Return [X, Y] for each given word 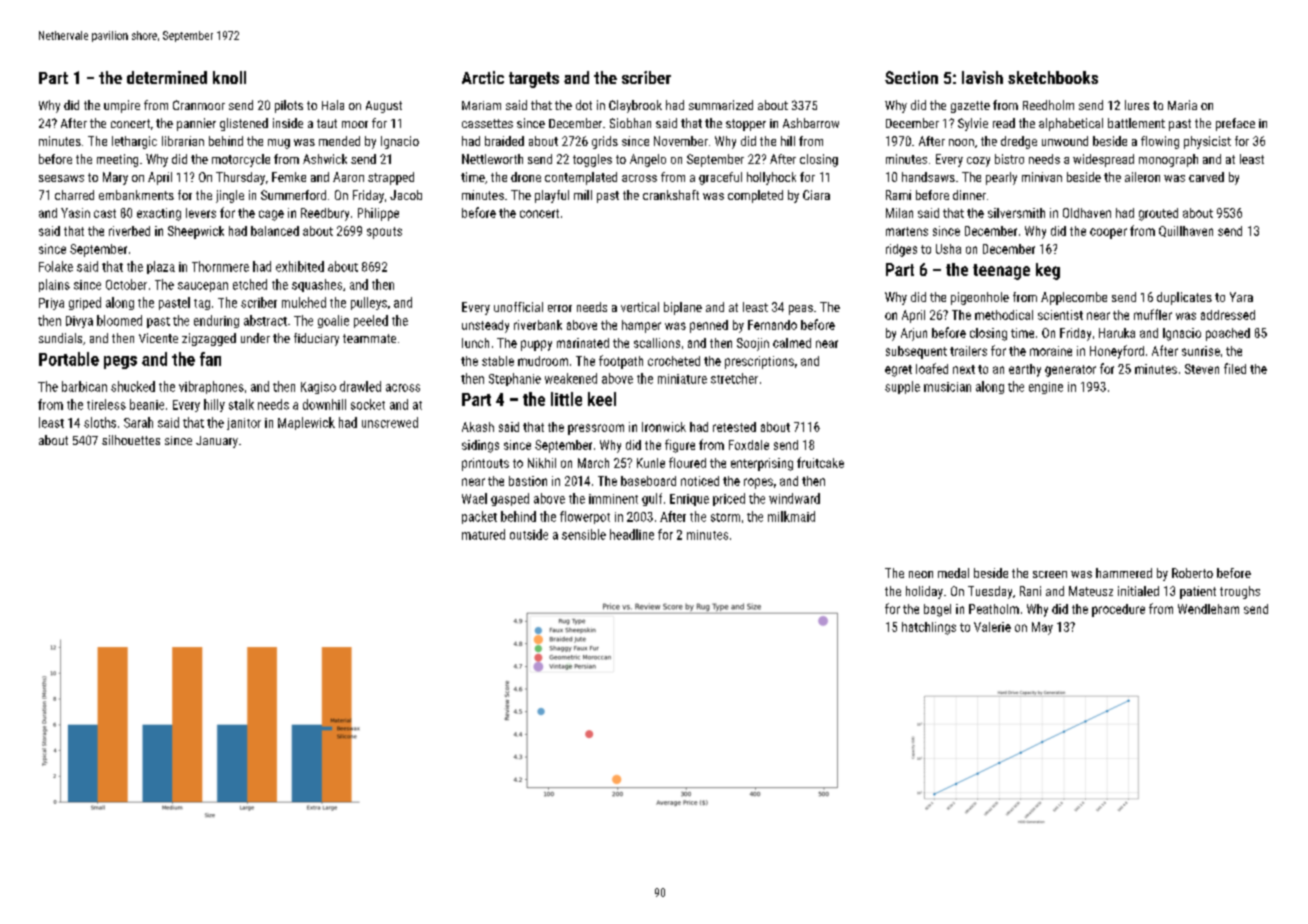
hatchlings [929, 628]
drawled [360, 386]
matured [483, 534]
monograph [1168, 160]
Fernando [772, 325]
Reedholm [1048, 105]
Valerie [992, 627]
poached [1228, 334]
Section [911, 77]
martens [907, 231]
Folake [56, 266]
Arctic [483, 77]
